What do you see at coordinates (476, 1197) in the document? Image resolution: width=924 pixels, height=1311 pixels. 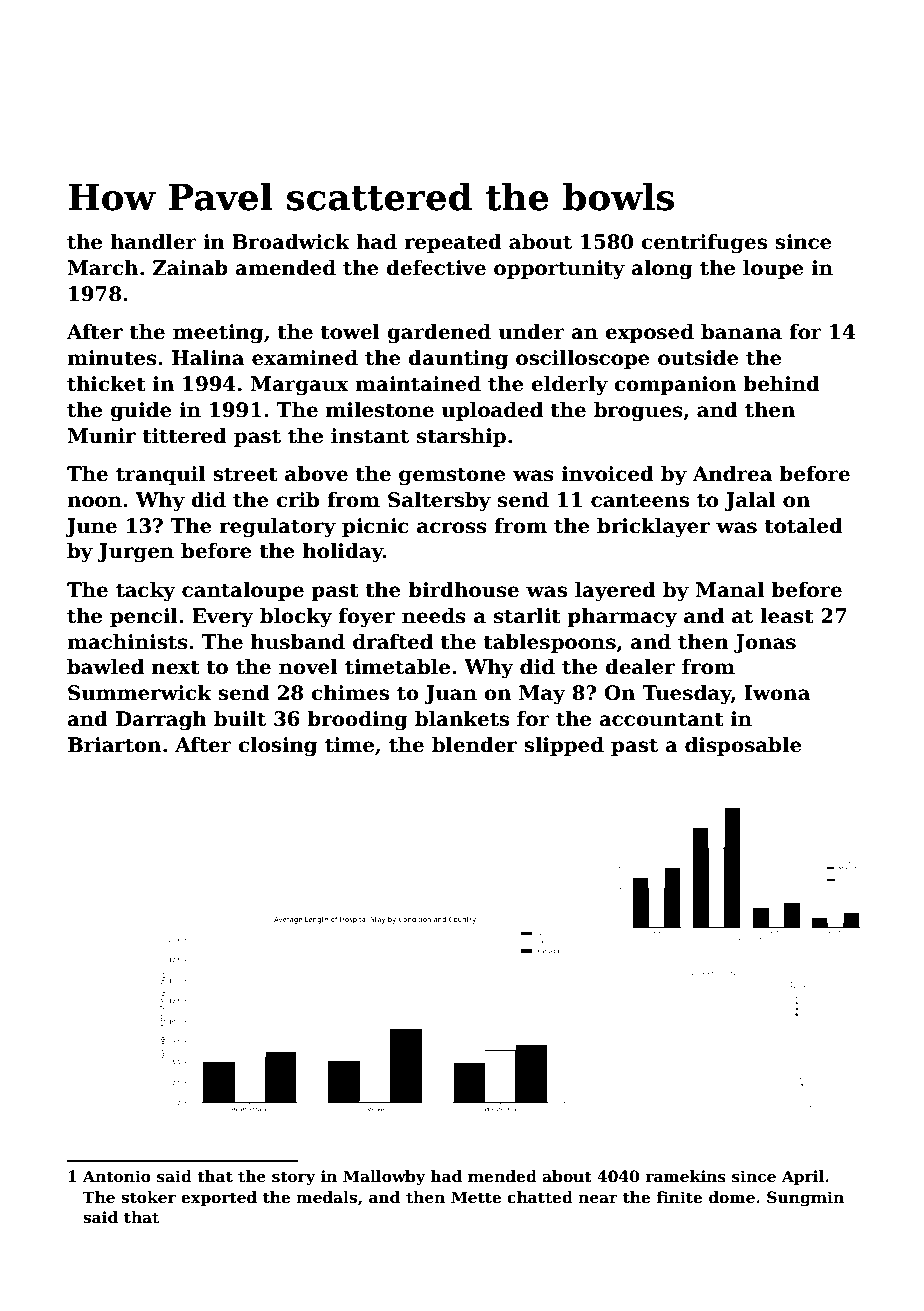 I see `Mette` at bounding box center [476, 1197].
